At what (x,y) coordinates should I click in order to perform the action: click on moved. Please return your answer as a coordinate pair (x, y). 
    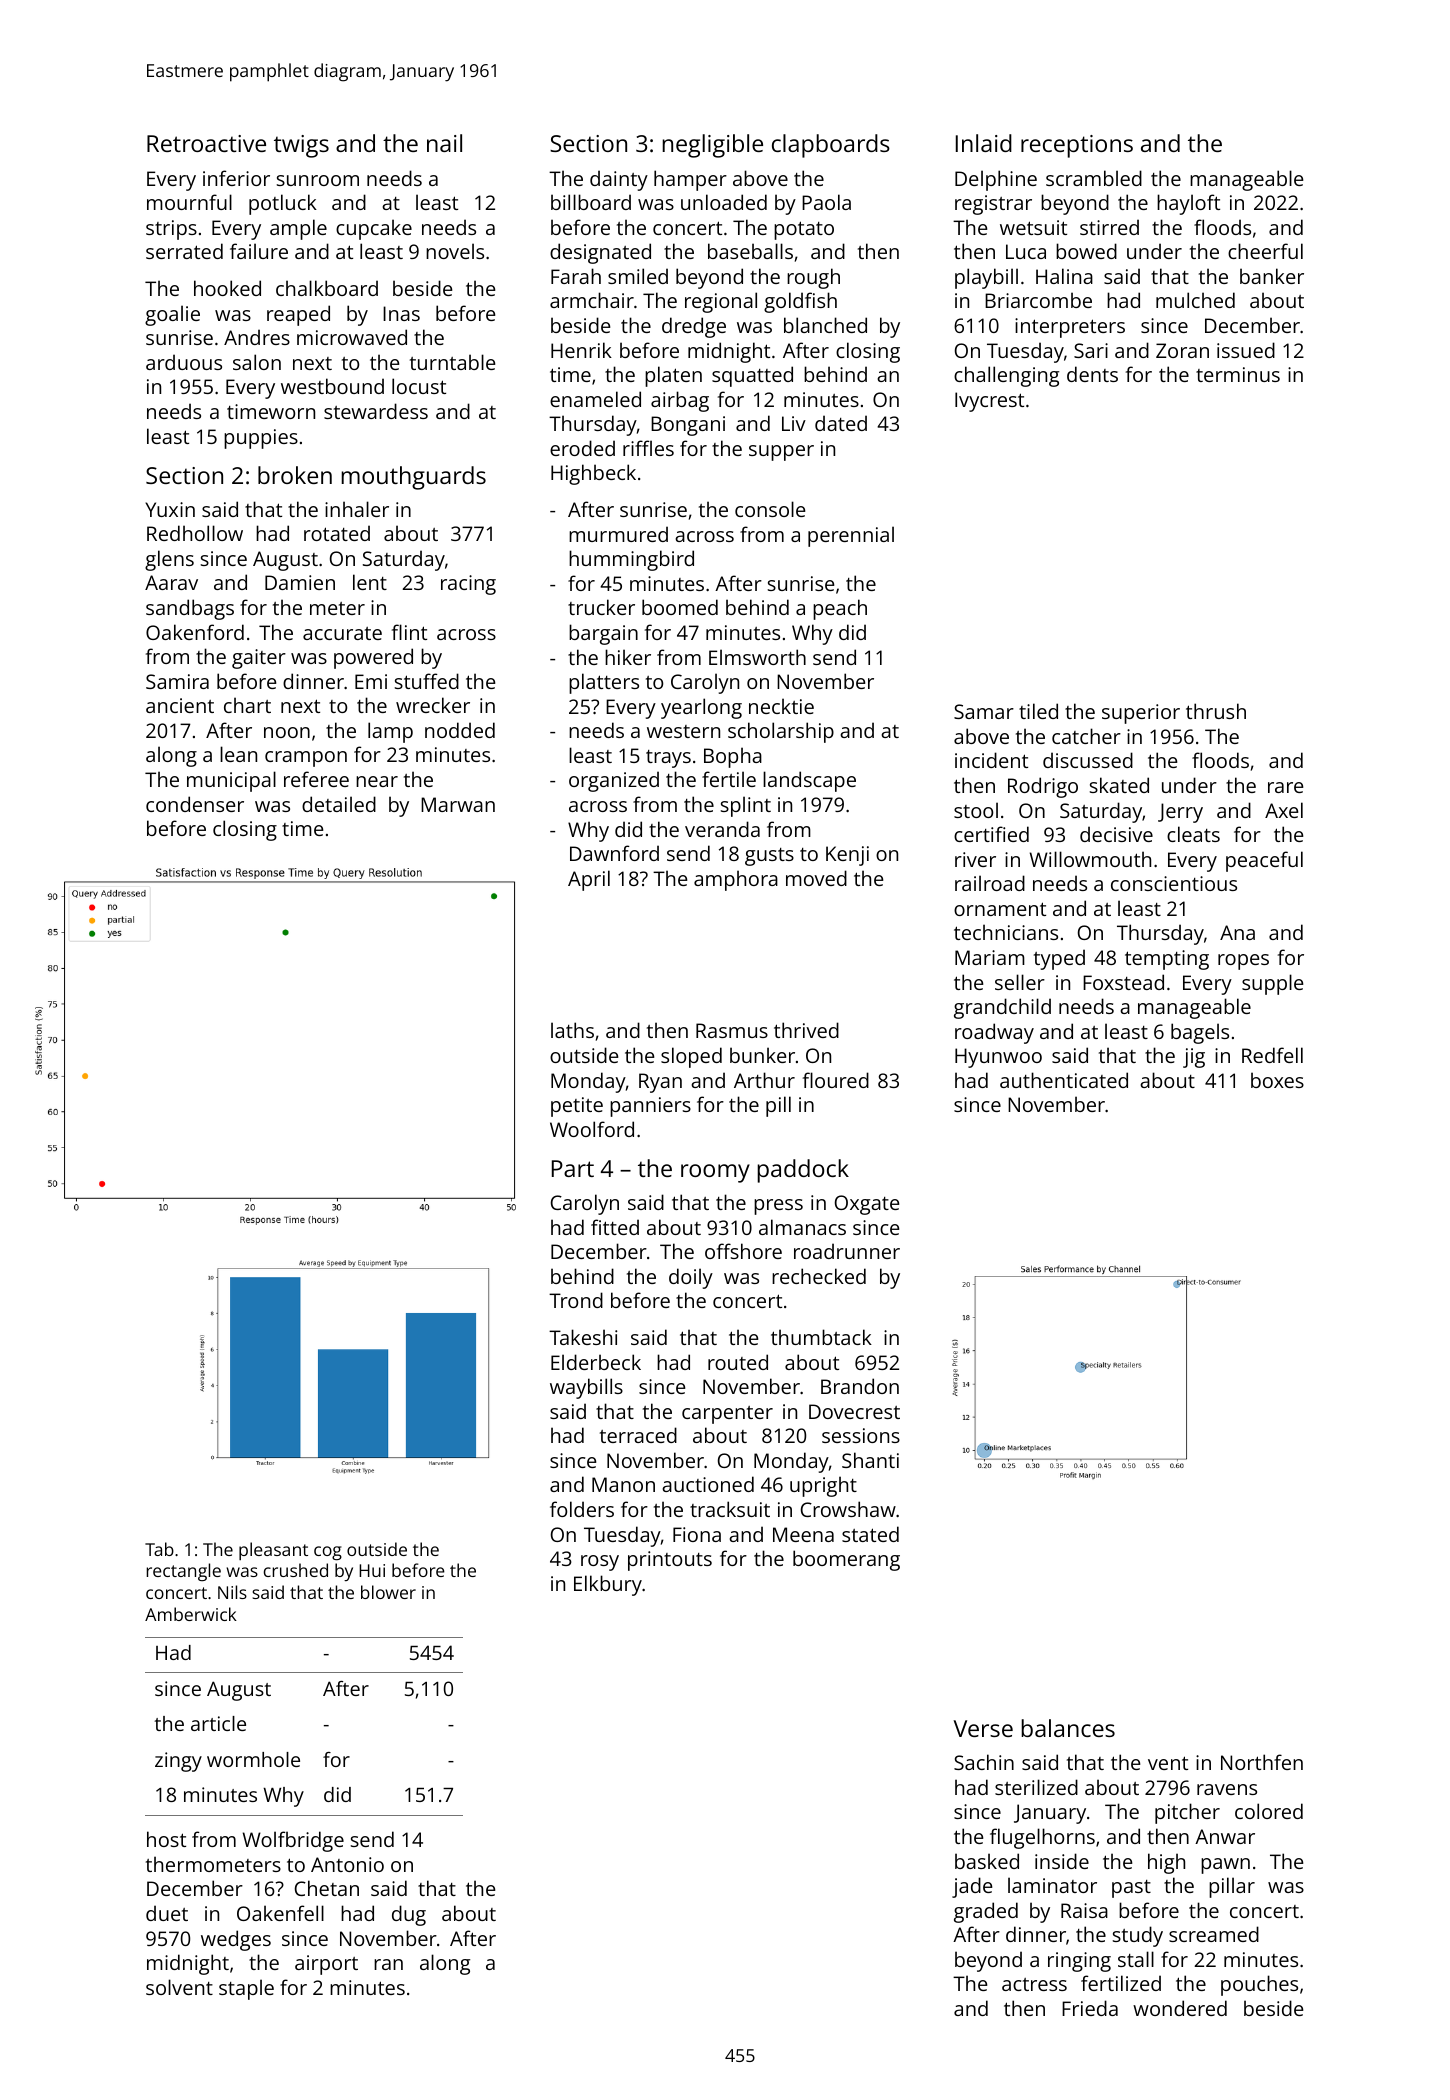
    Looking at the image, I should click on (816, 878).
